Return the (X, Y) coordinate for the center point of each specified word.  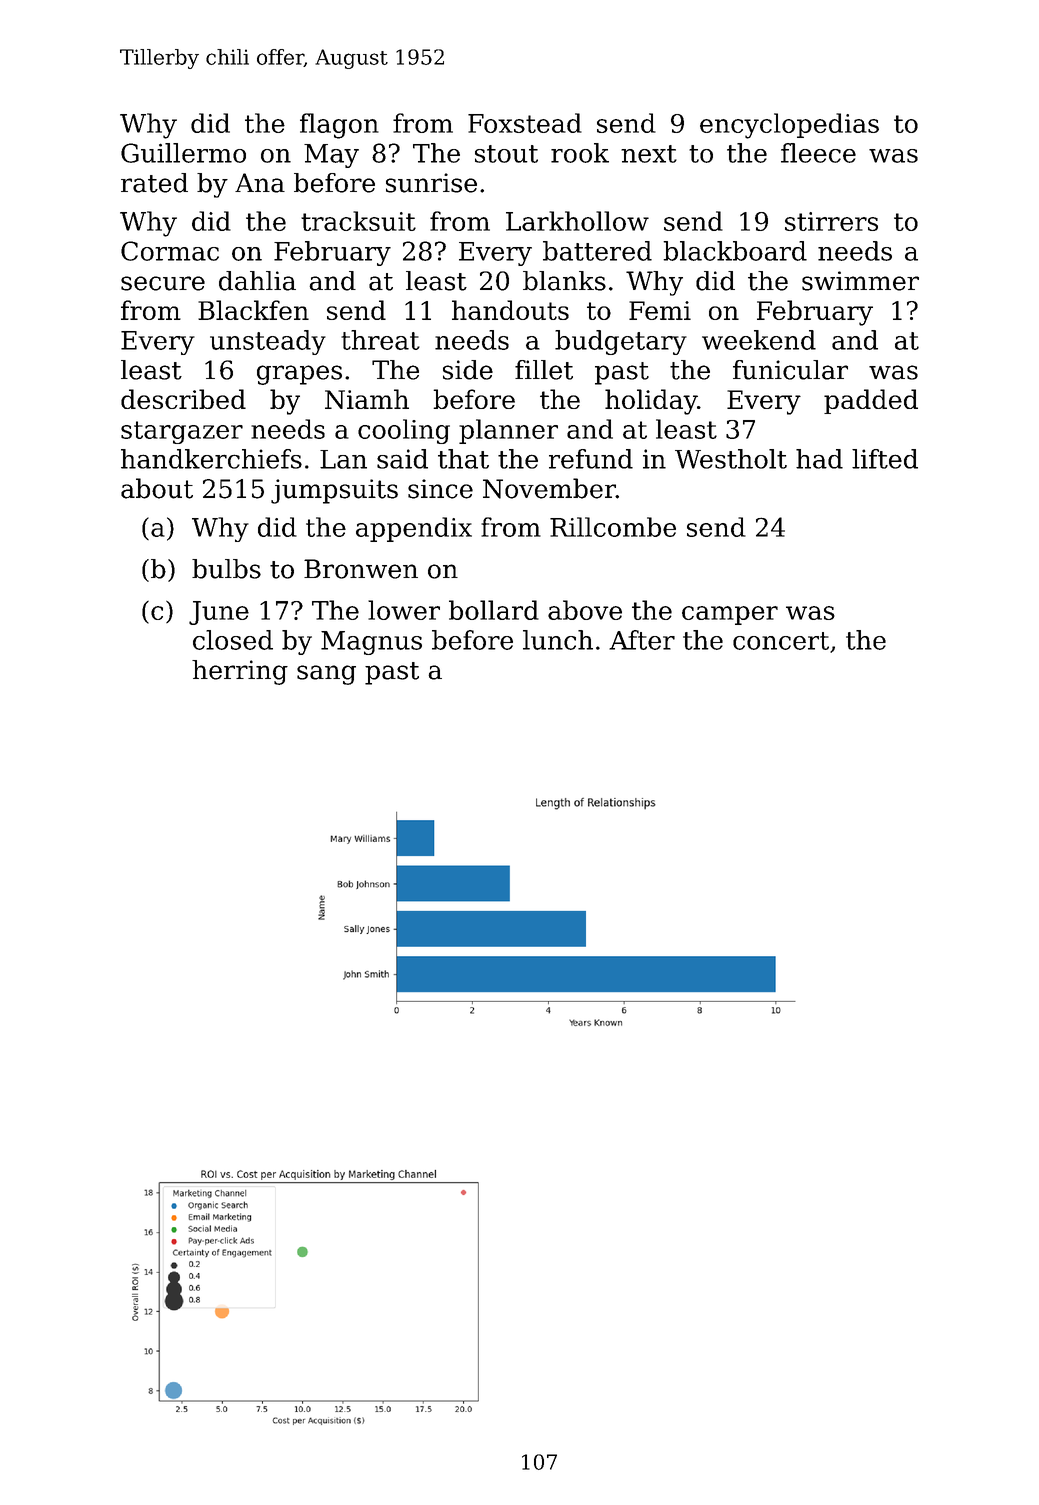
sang (326, 675)
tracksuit (358, 221)
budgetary (621, 342)
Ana (260, 183)
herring (240, 672)
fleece (818, 153)
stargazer (182, 432)
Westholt (731, 459)
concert (781, 641)
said (402, 459)
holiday (651, 402)
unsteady (268, 342)
